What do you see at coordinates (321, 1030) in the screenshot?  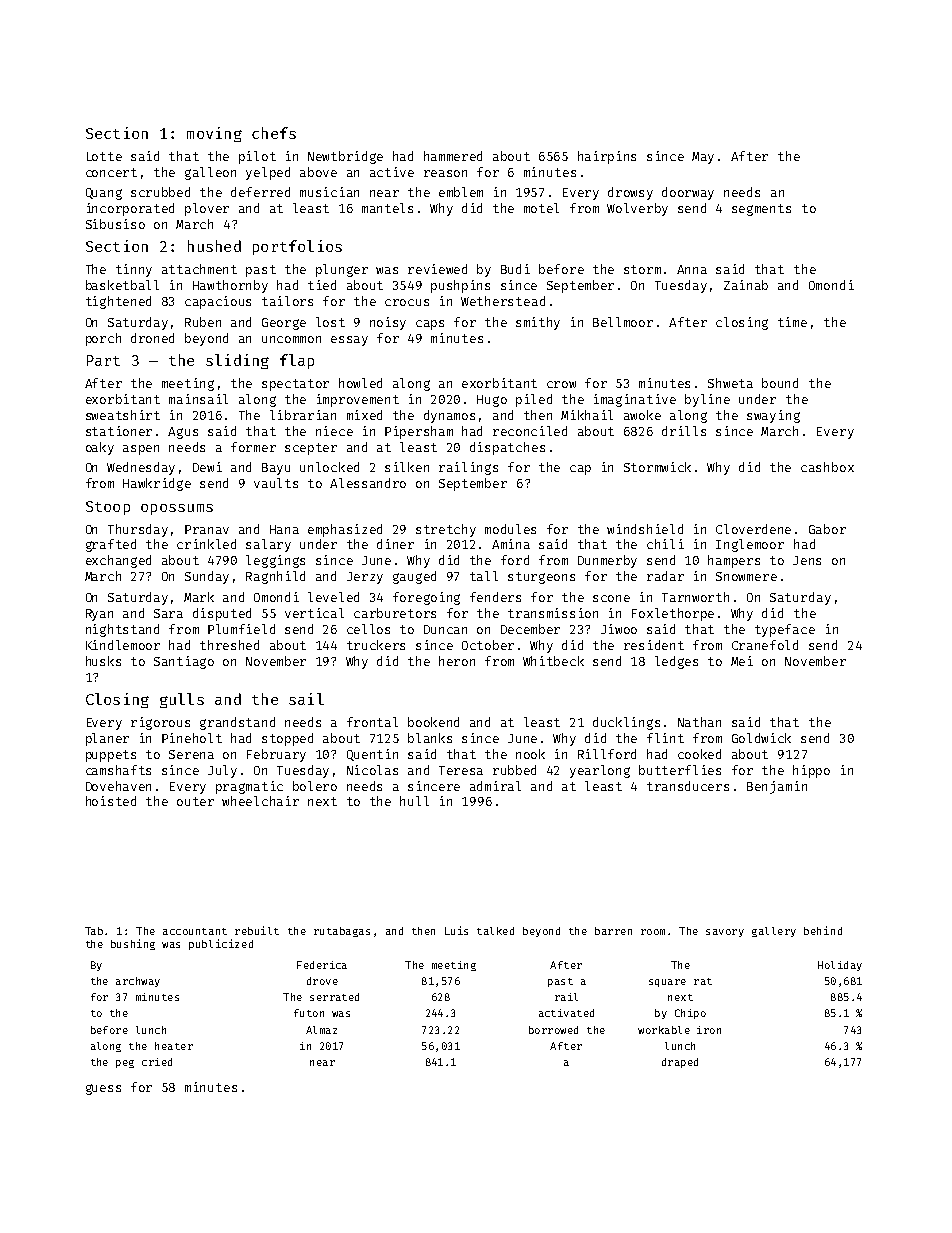 I see `Almaz` at bounding box center [321, 1030].
